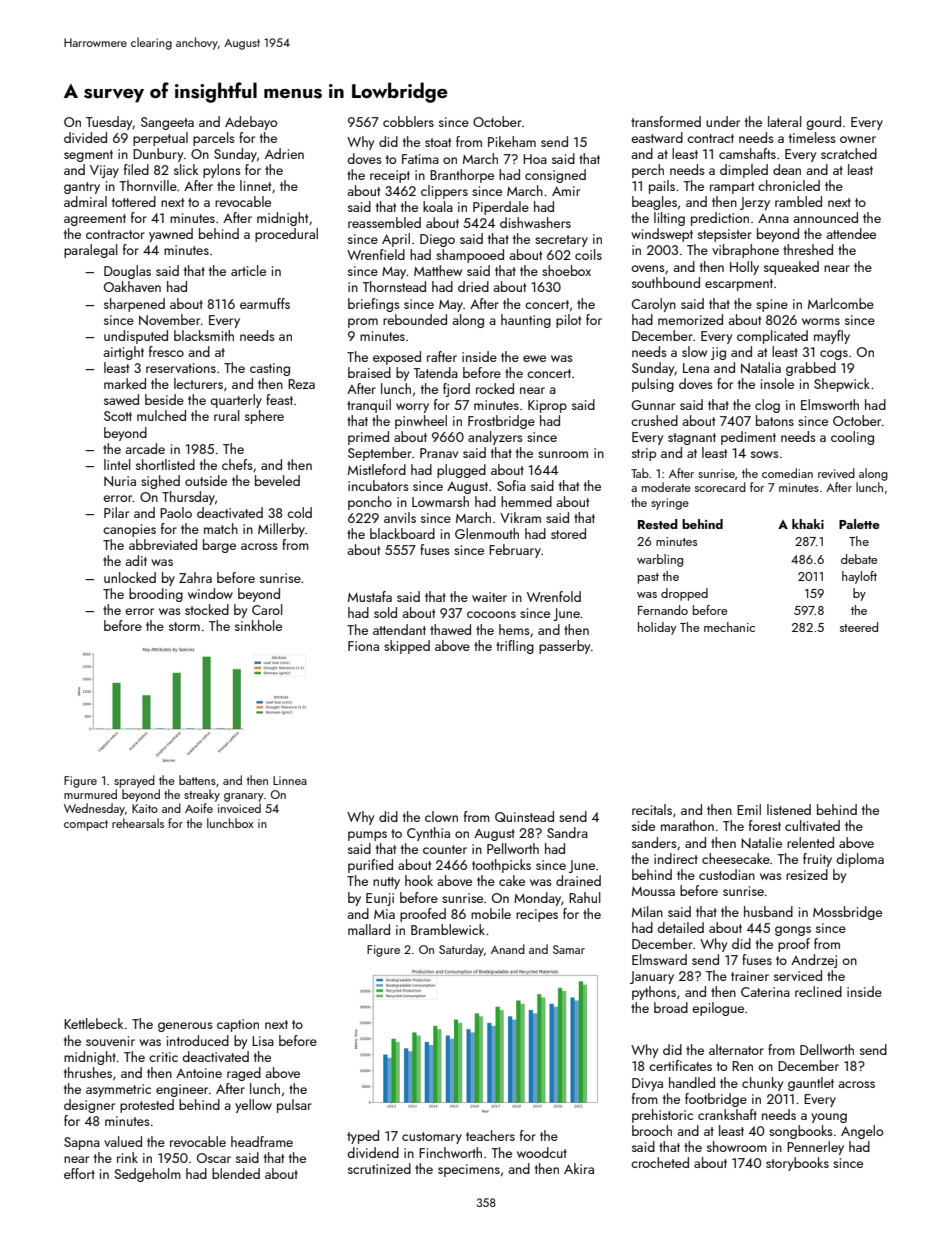 The width and height of the screenshot is (952, 1233). I want to click on Diego, so click(437, 240).
